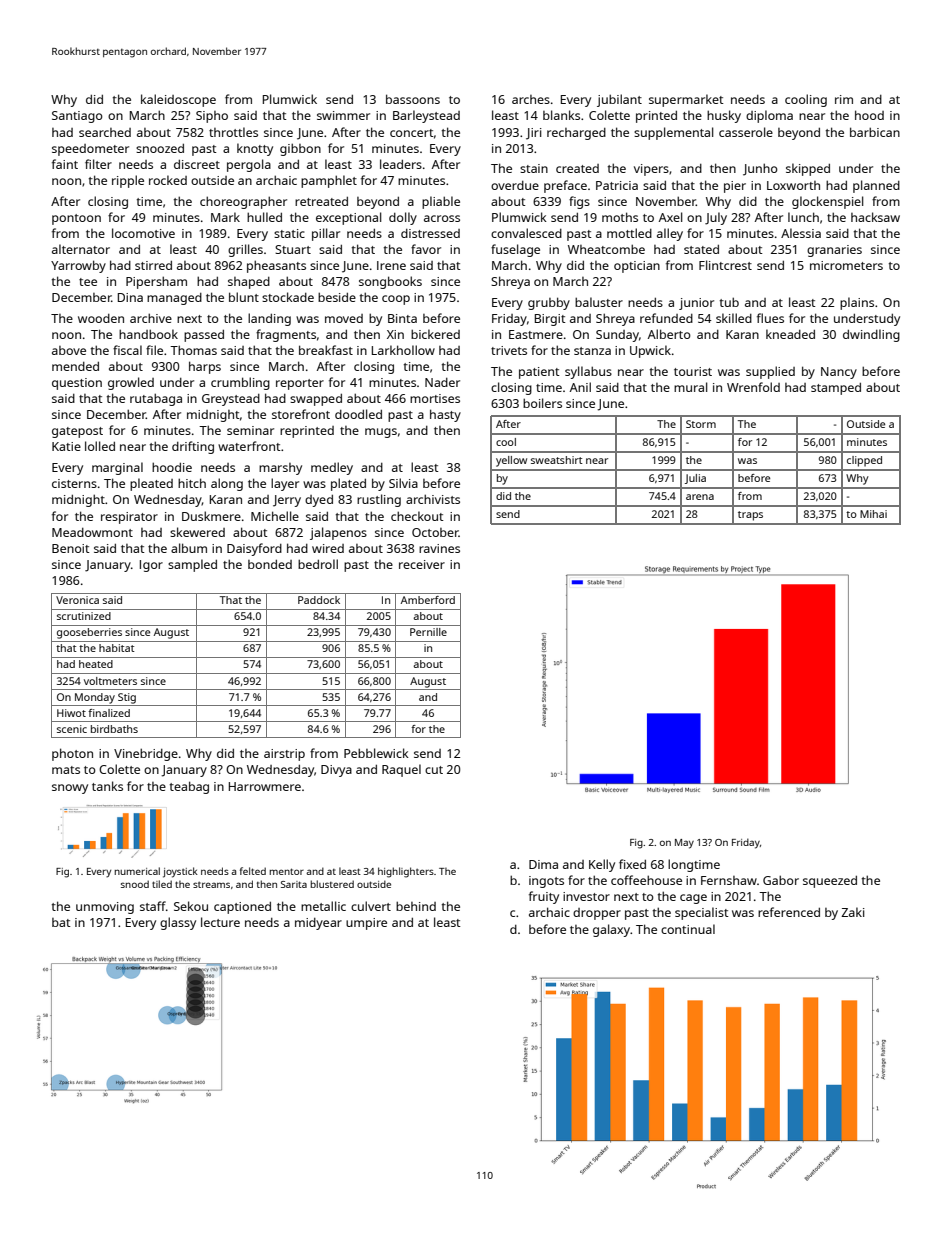 The width and height of the document is (952, 1233). Describe the element at coordinates (178, 100) in the document. I see `kaleidoscope` at that location.
